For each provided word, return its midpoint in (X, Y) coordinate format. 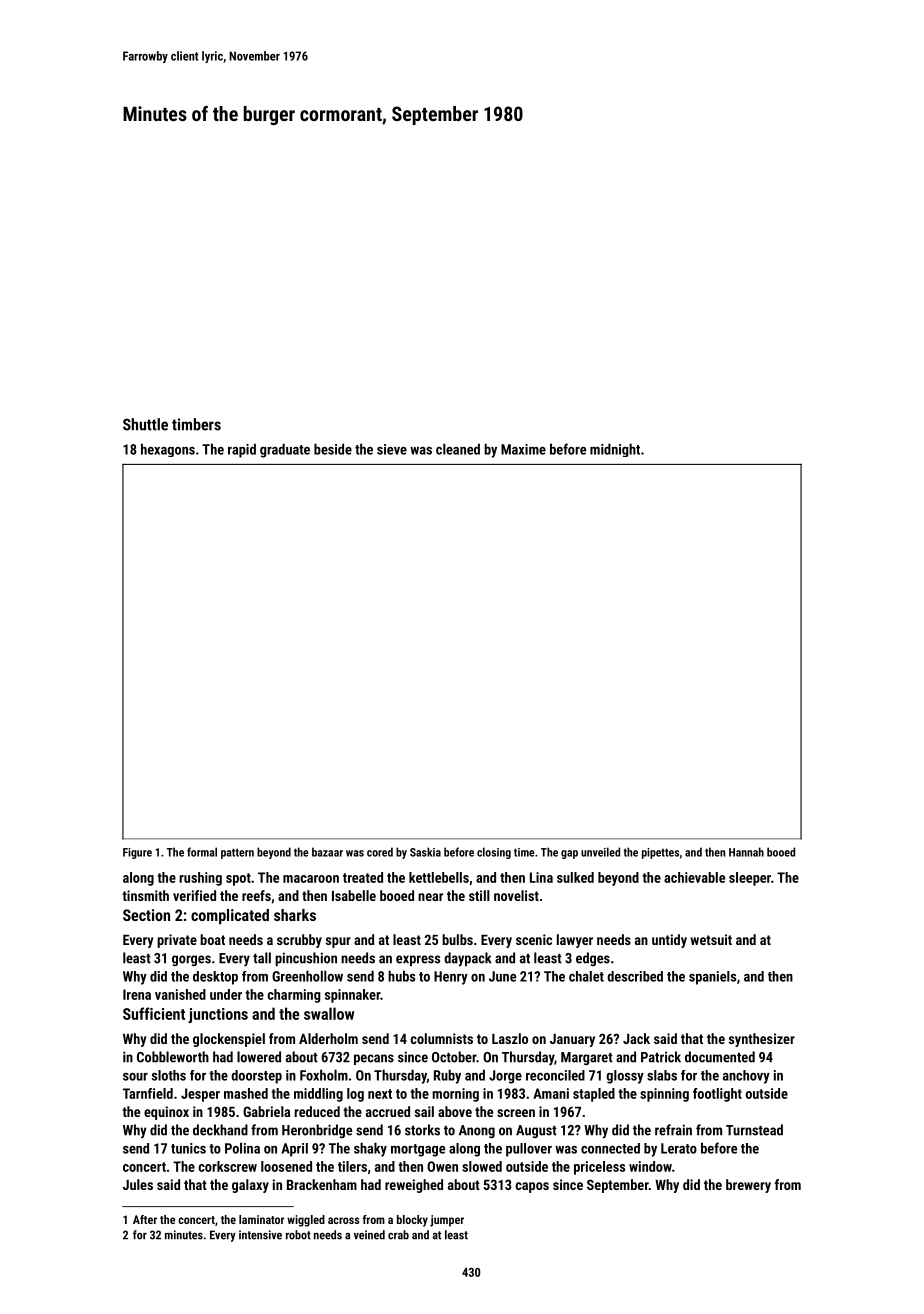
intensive (260, 1235)
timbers (196, 424)
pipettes (660, 853)
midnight (615, 450)
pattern (237, 853)
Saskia (425, 852)
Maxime (523, 449)
